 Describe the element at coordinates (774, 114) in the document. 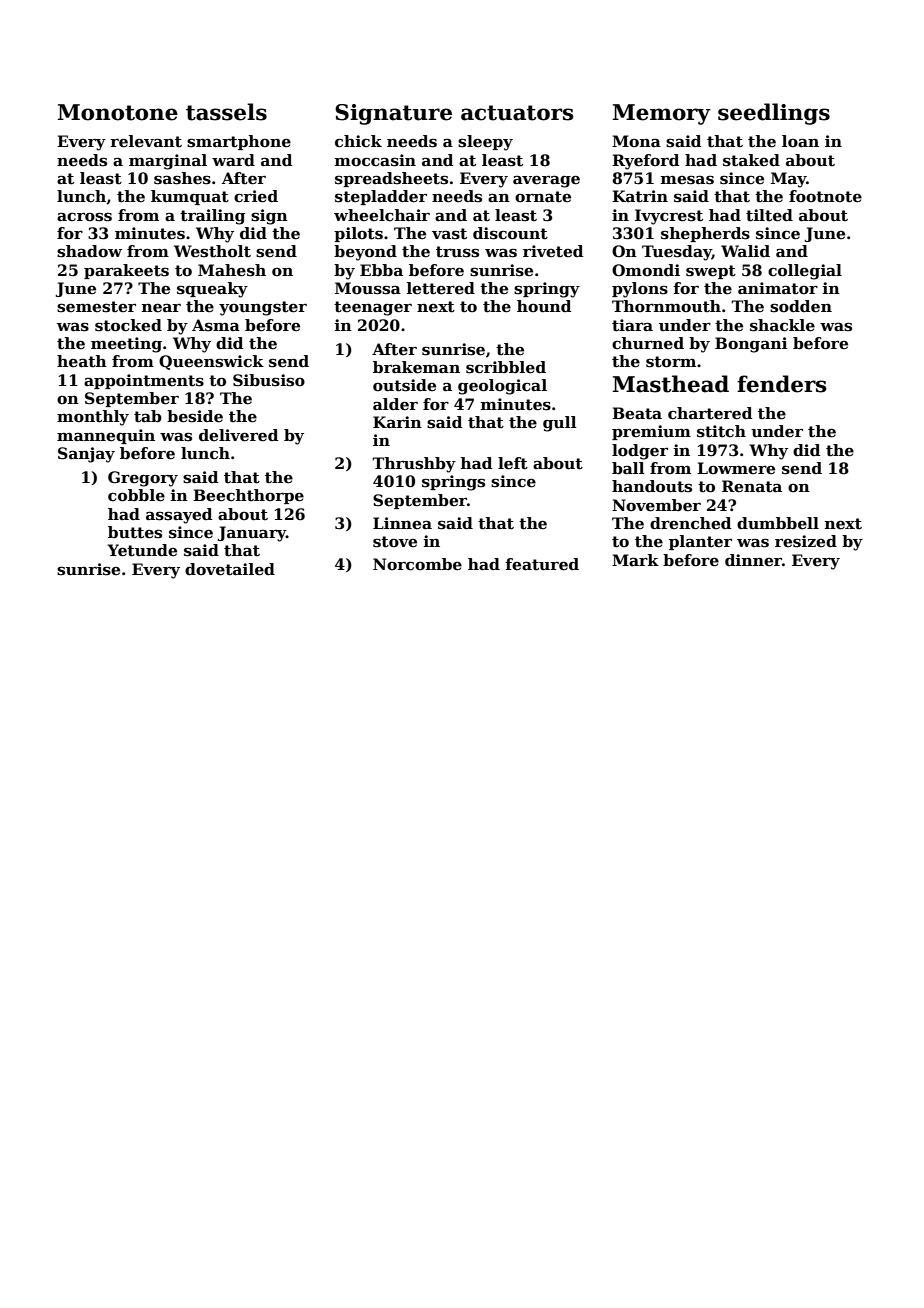

I see `seedlings` at that location.
